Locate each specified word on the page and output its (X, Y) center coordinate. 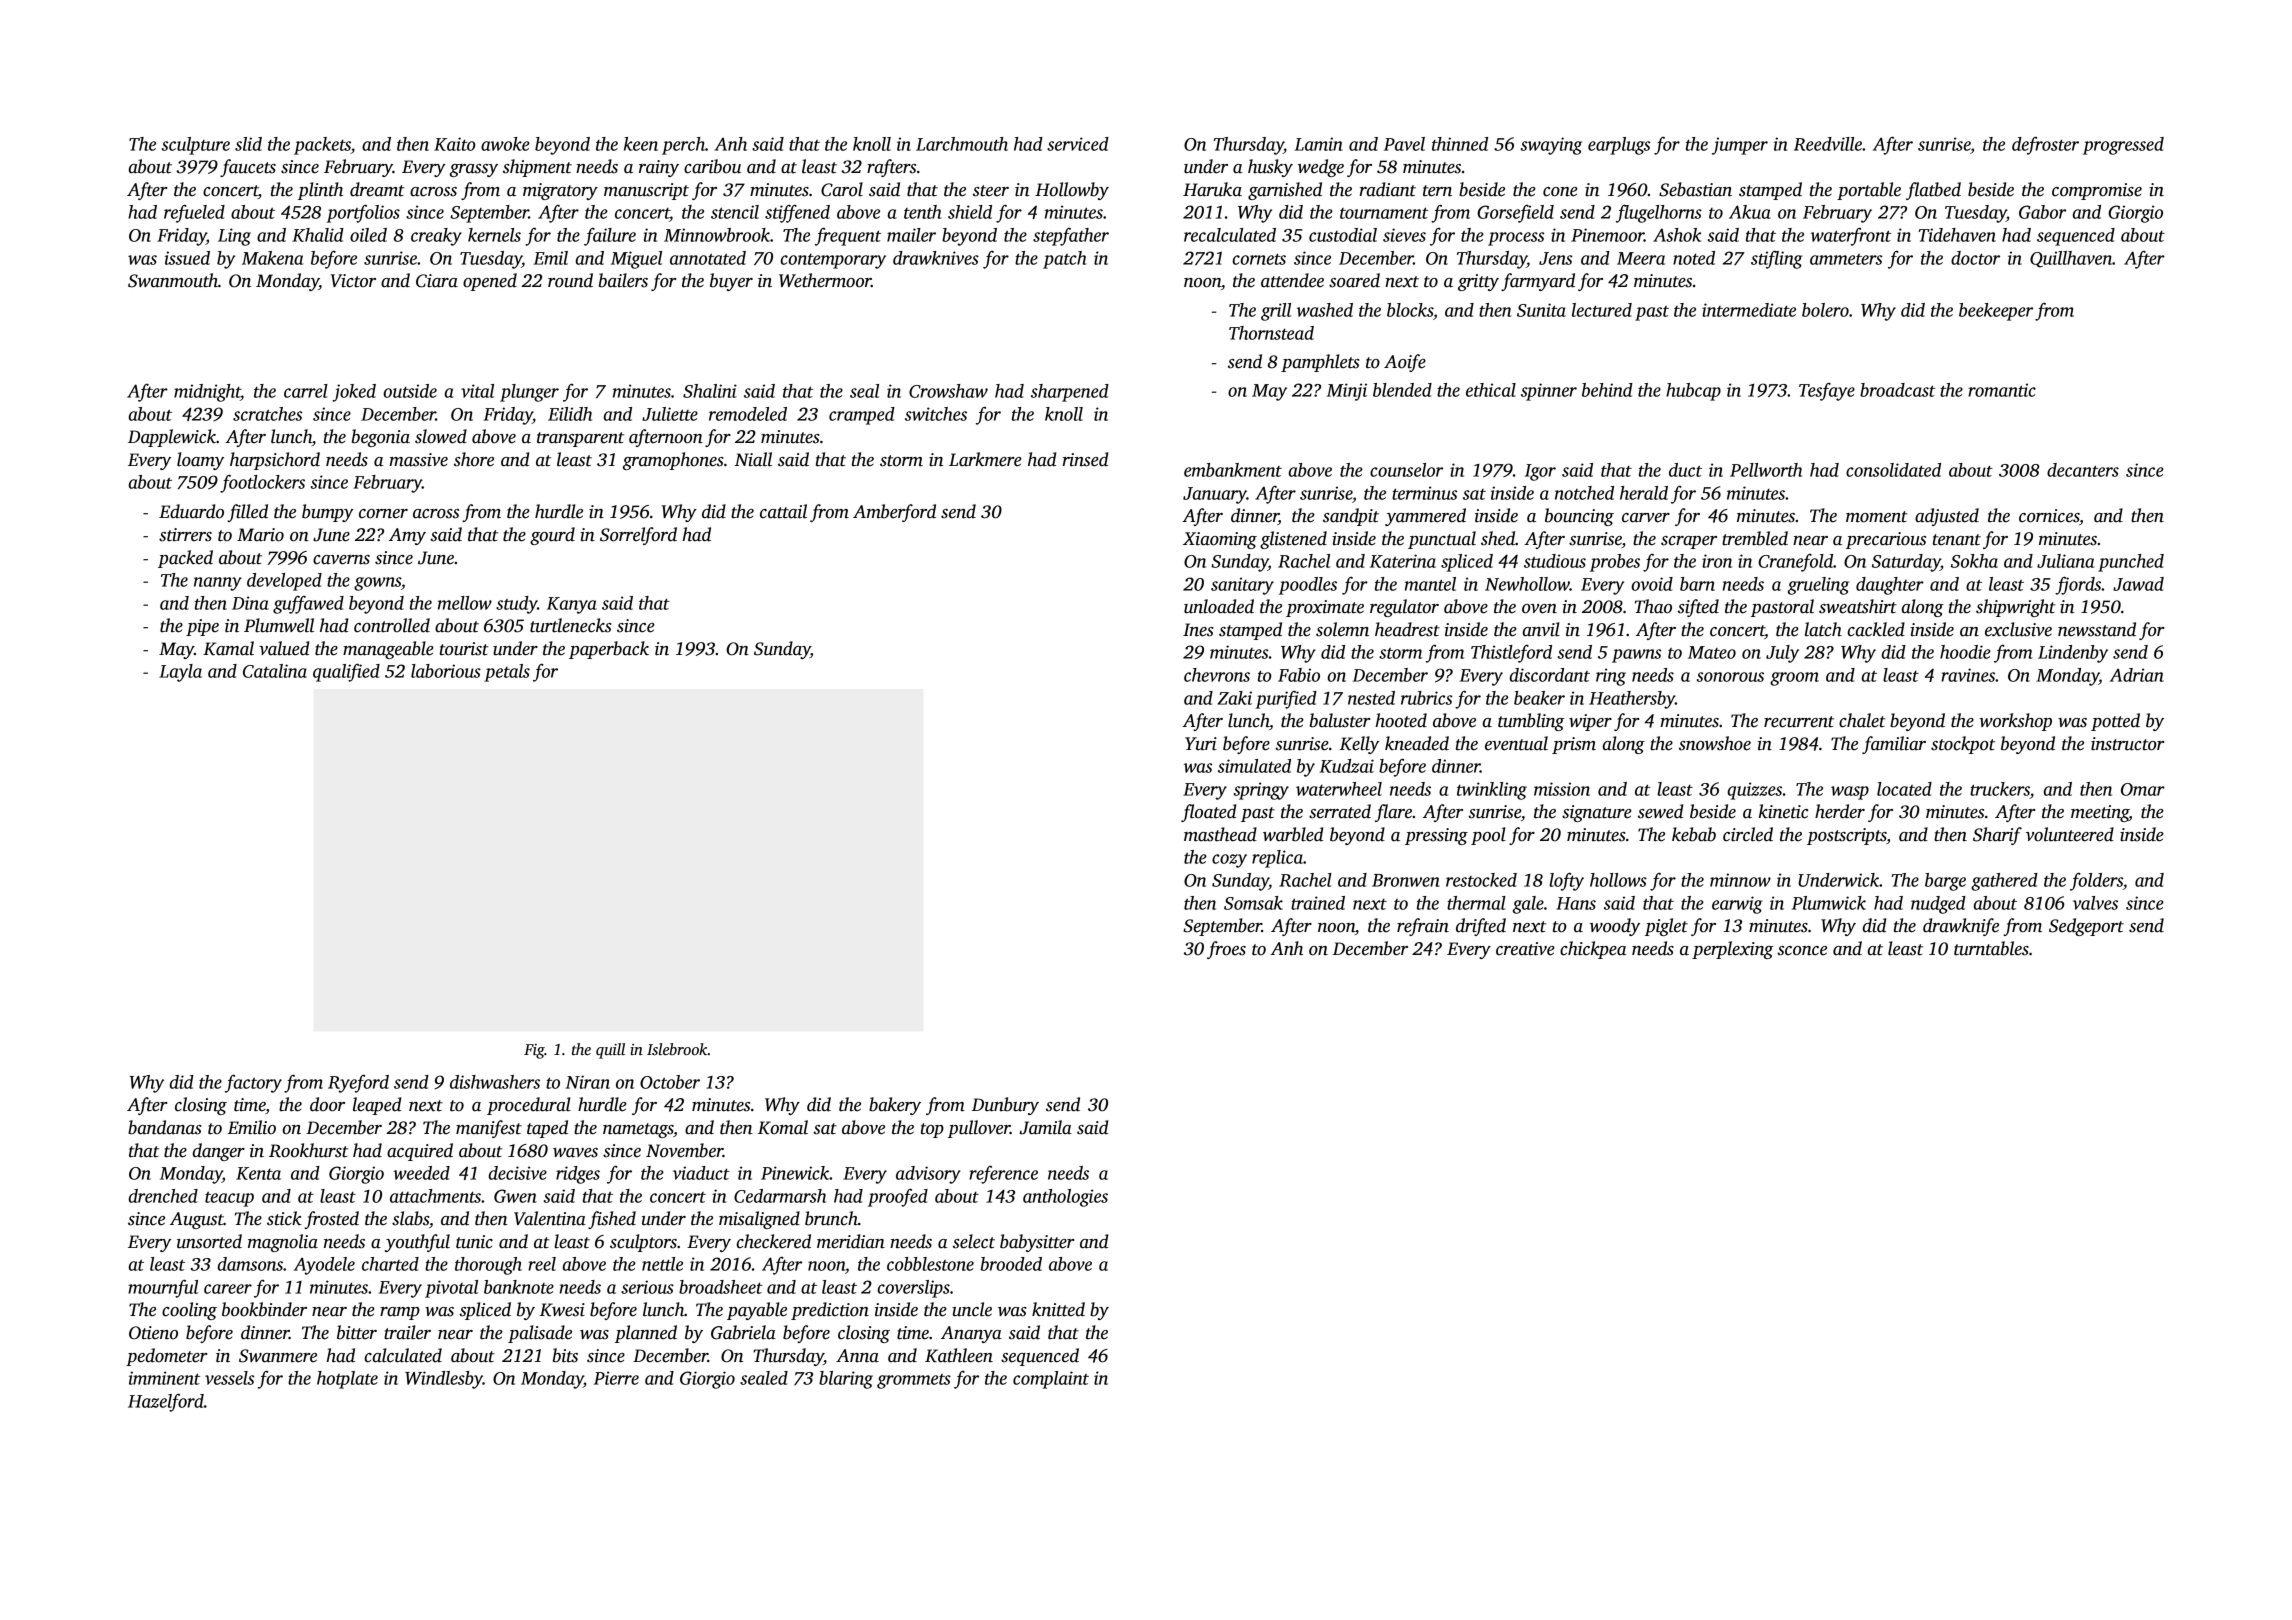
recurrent (1799, 722)
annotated (708, 258)
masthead (1220, 834)
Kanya (572, 605)
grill (1276, 312)
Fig (534, 1051)
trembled (1755, 538)
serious (647, 1287)
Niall (753, 459)
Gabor (2042, 212)
